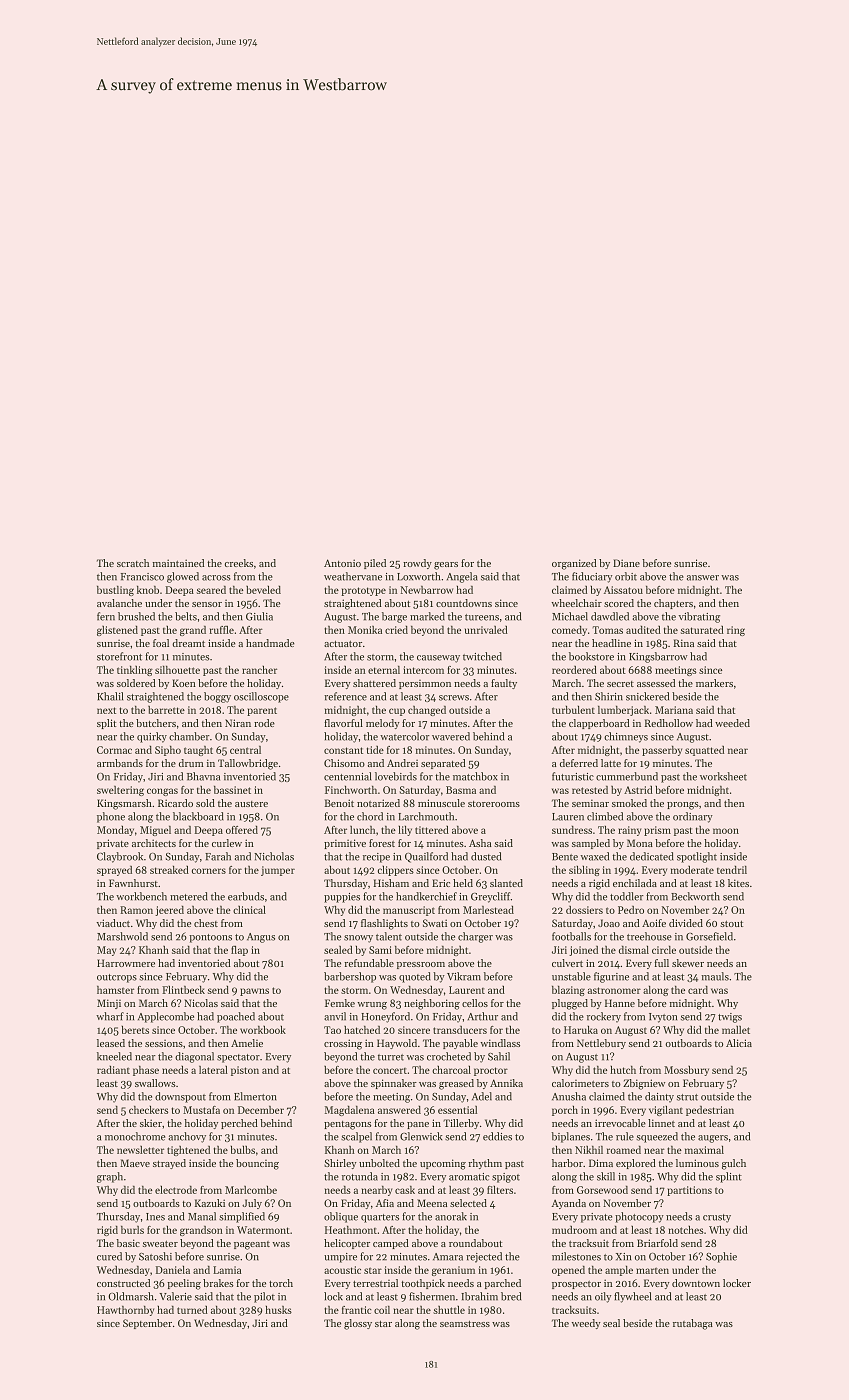 Image resolution: width=849 pixels, height=1400 pixels. What do you see at coordinates (626, 576) in the screenshot?
I see `orbit` at bounding box center [626, 576].
